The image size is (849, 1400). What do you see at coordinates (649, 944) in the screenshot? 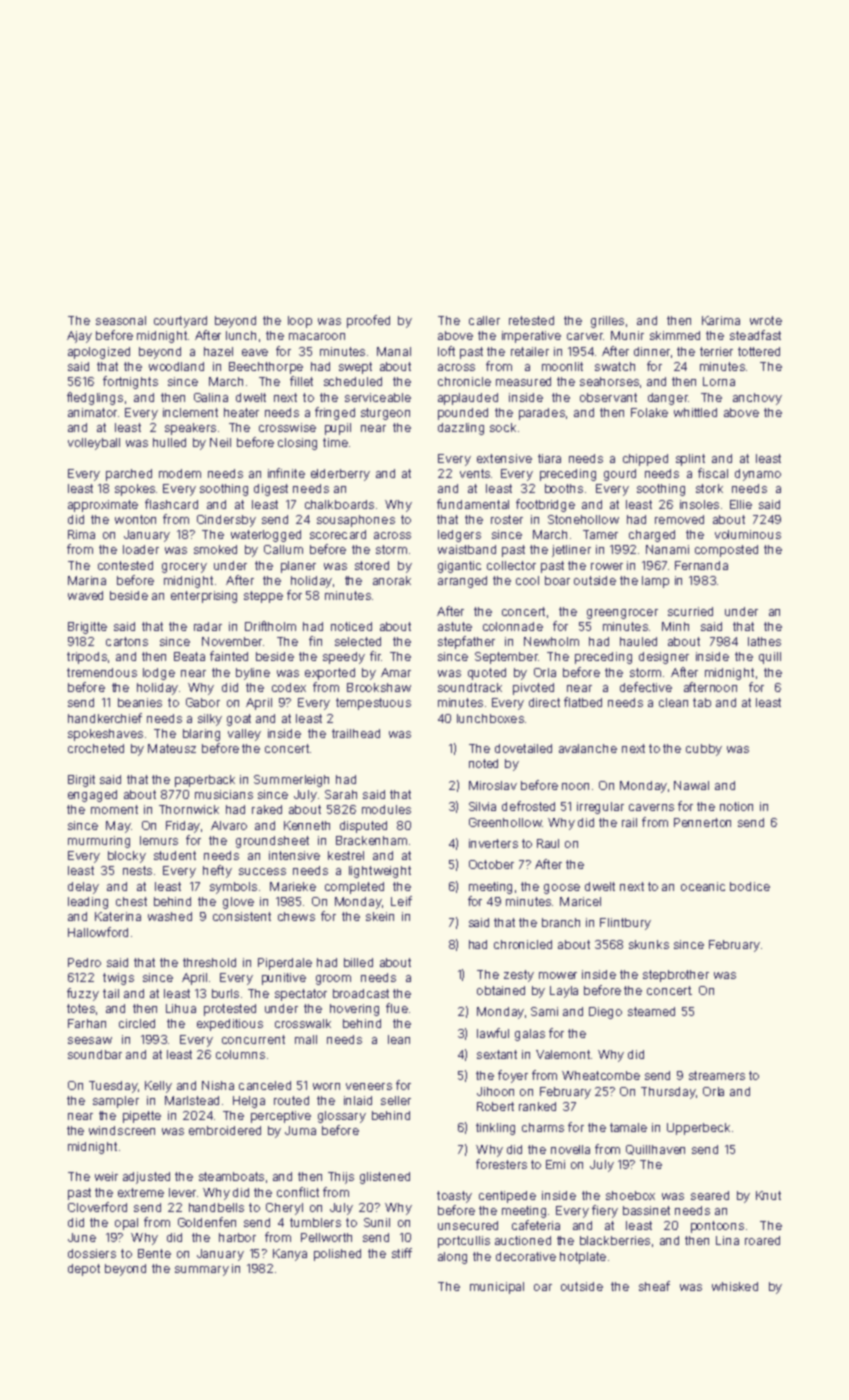
I see `skunks` at bounding box center [649, 944].
